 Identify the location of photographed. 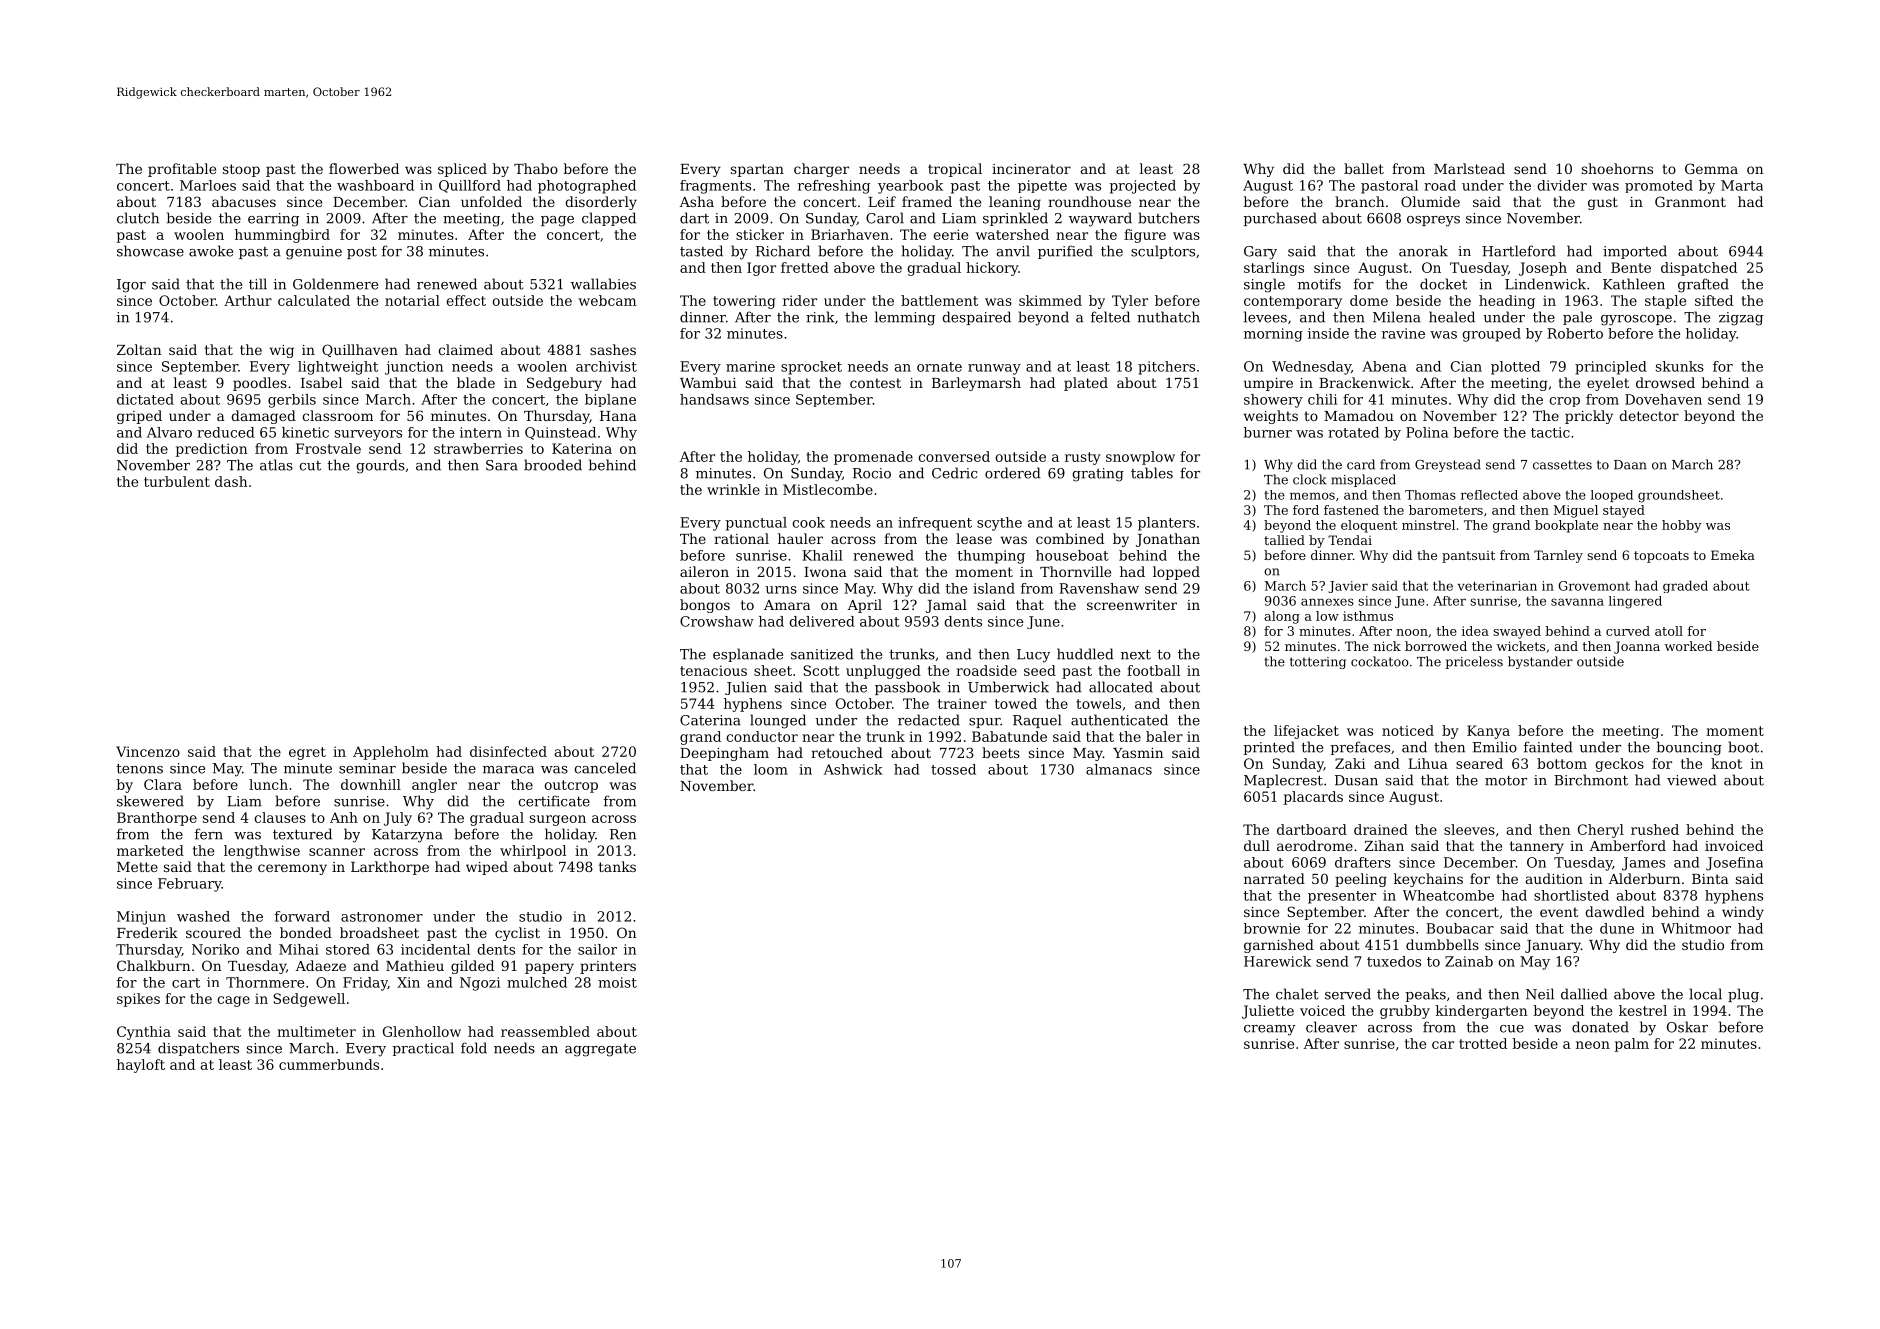
(587, 187).
